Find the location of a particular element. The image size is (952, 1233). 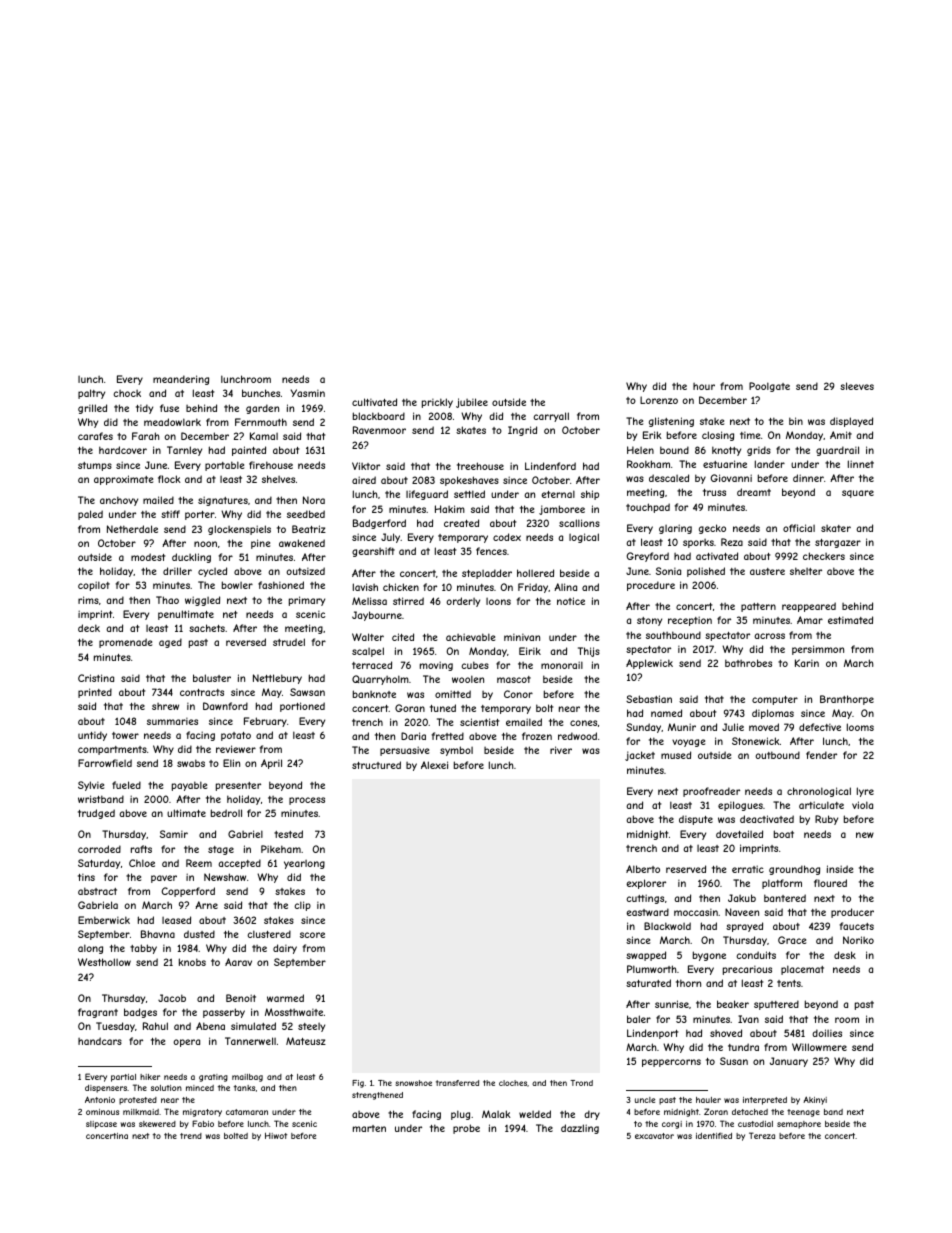

scalpel is located at coordinates (368, 652).
